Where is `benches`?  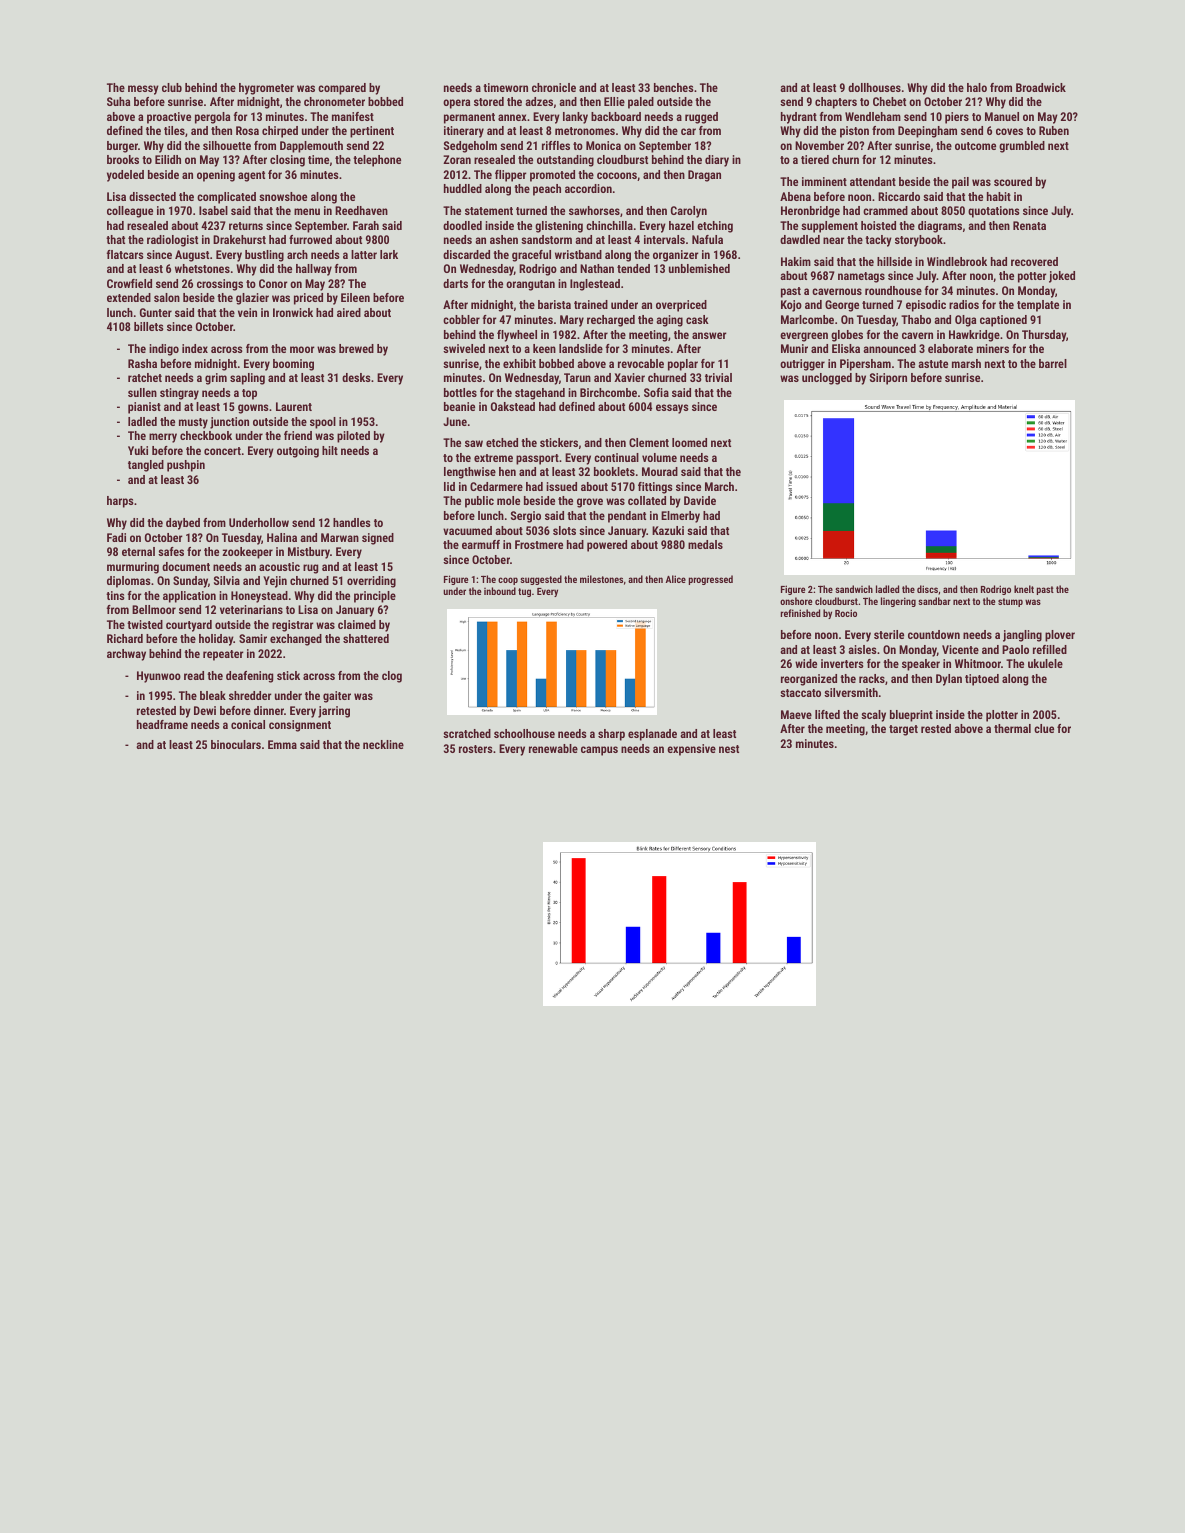 benches is located at coordinates (674, 87).
